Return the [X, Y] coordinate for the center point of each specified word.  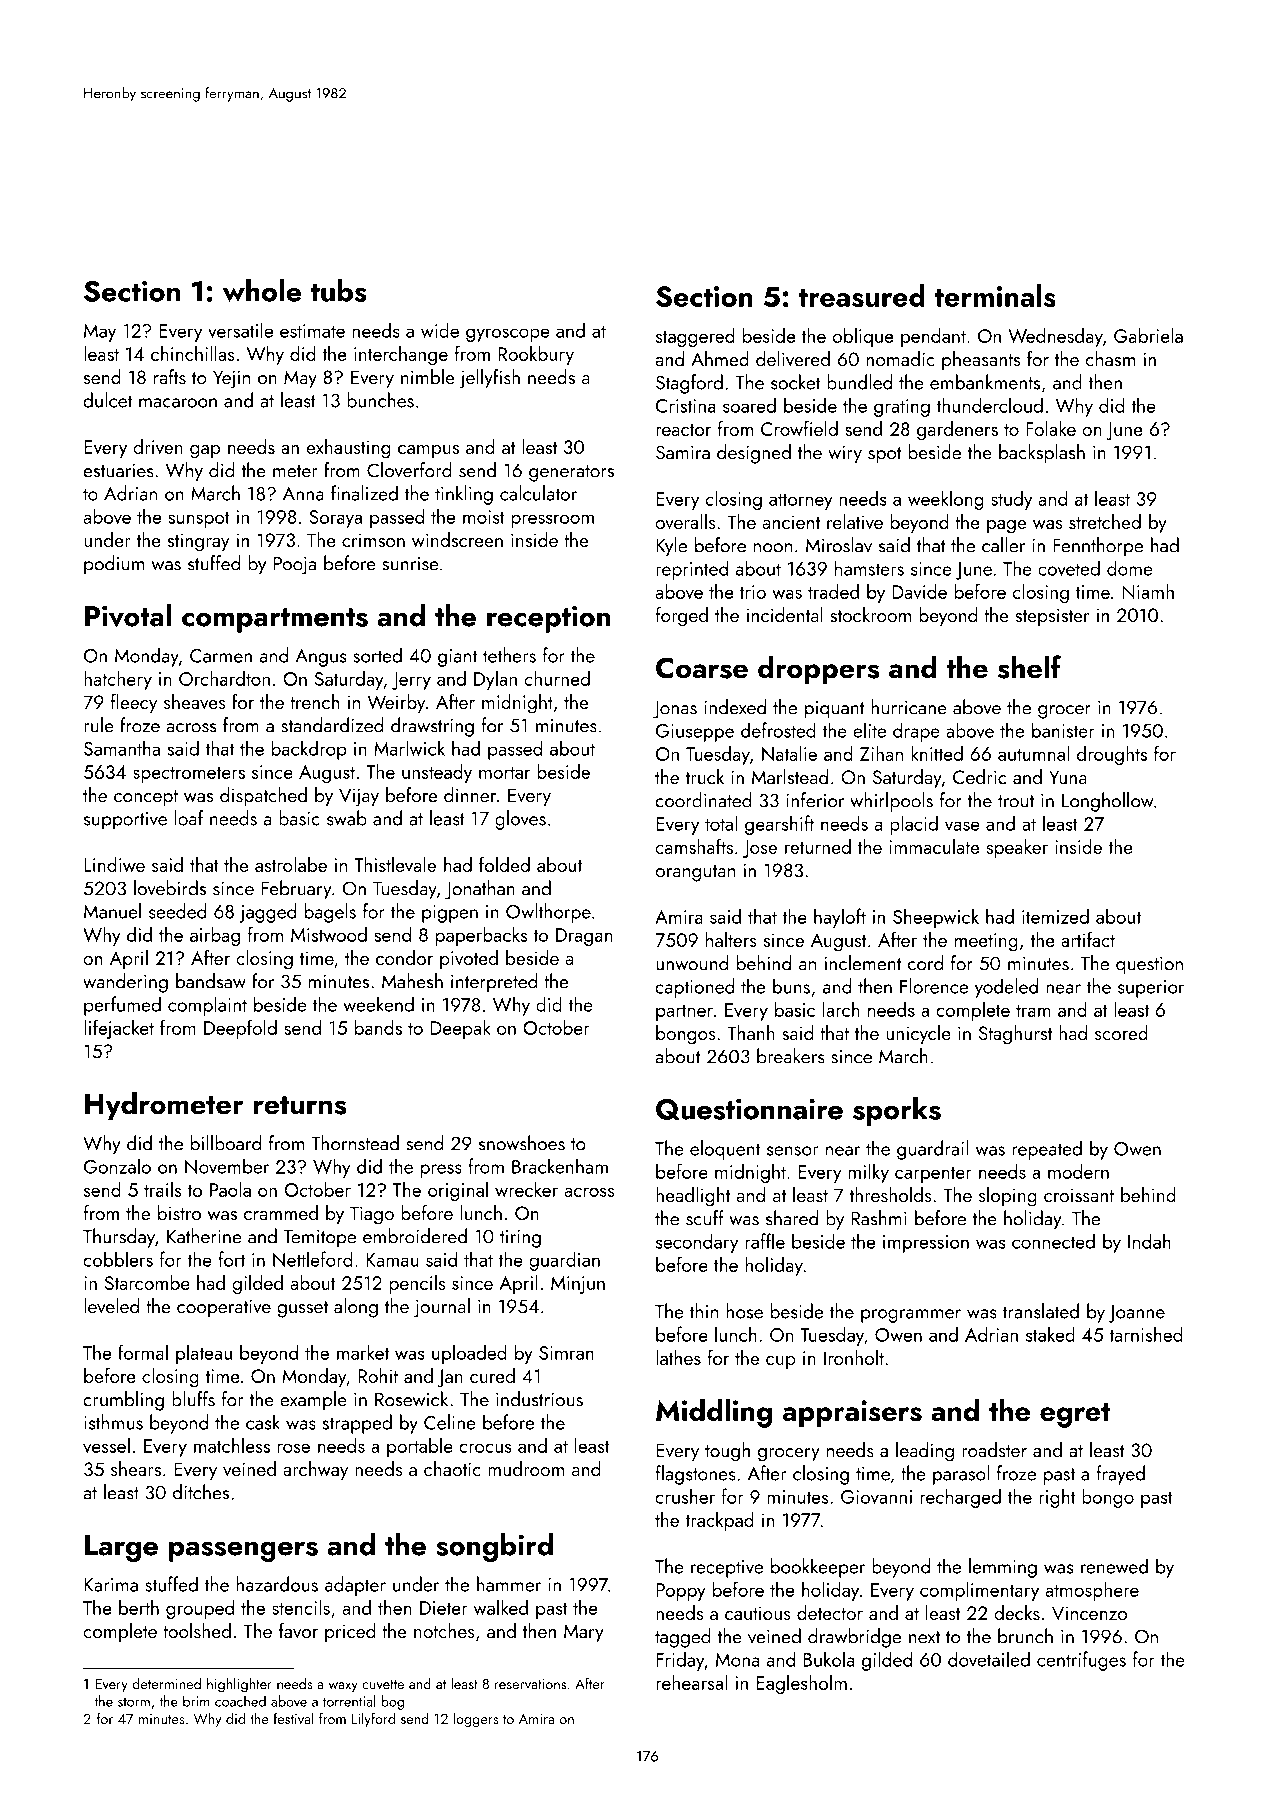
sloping [1008, 1197]
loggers [475, 1720]
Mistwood [329, 934]
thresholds [890, 1195]
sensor [793, 1151]
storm [134, 1702]
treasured [862, 295]
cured [492, 1375]
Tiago [372, 1215]
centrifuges [1081, 1661]
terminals [995, 295]
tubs [339, 290]
